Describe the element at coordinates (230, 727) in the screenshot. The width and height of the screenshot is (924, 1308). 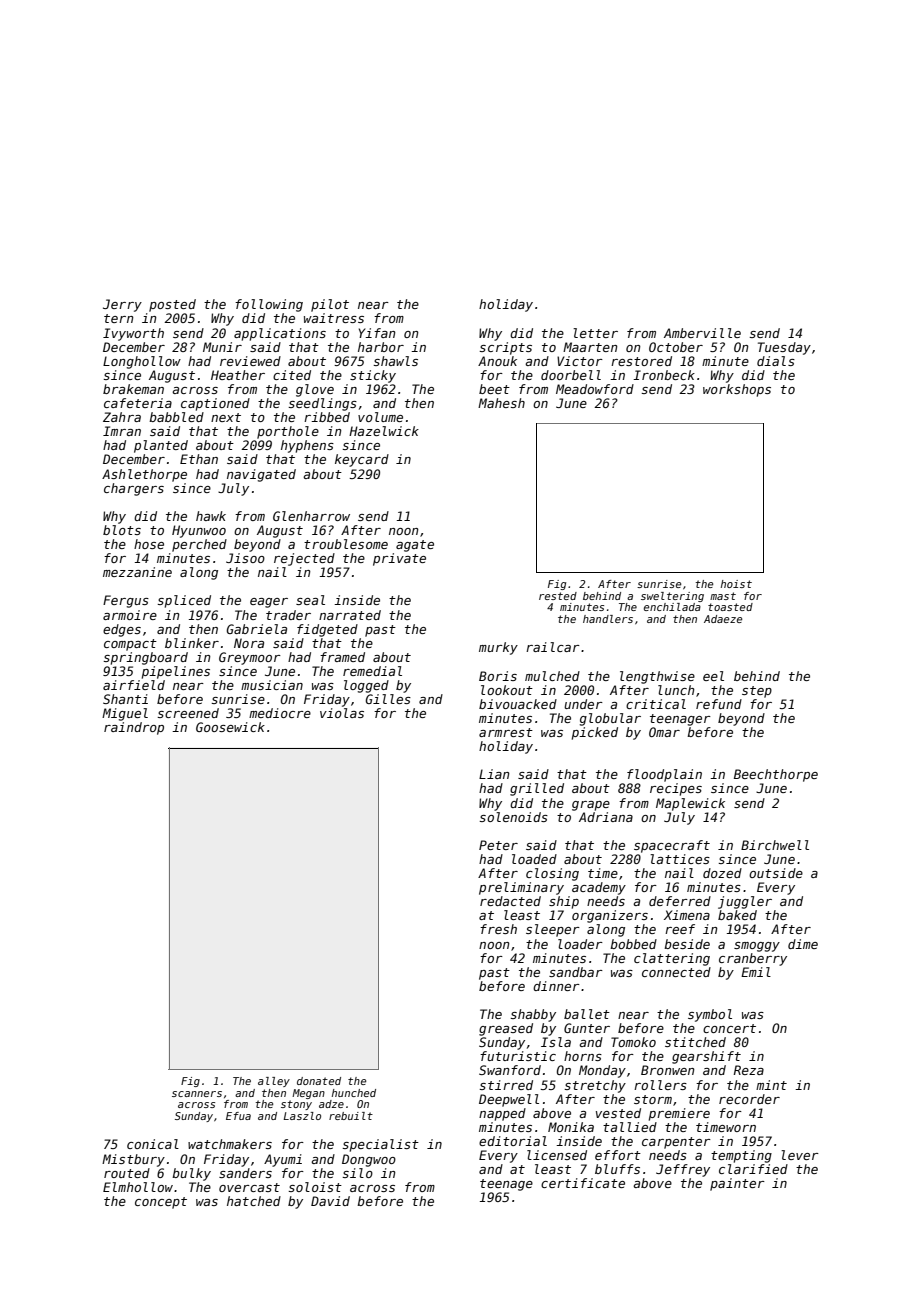
I see `Goosewick` at that location.
